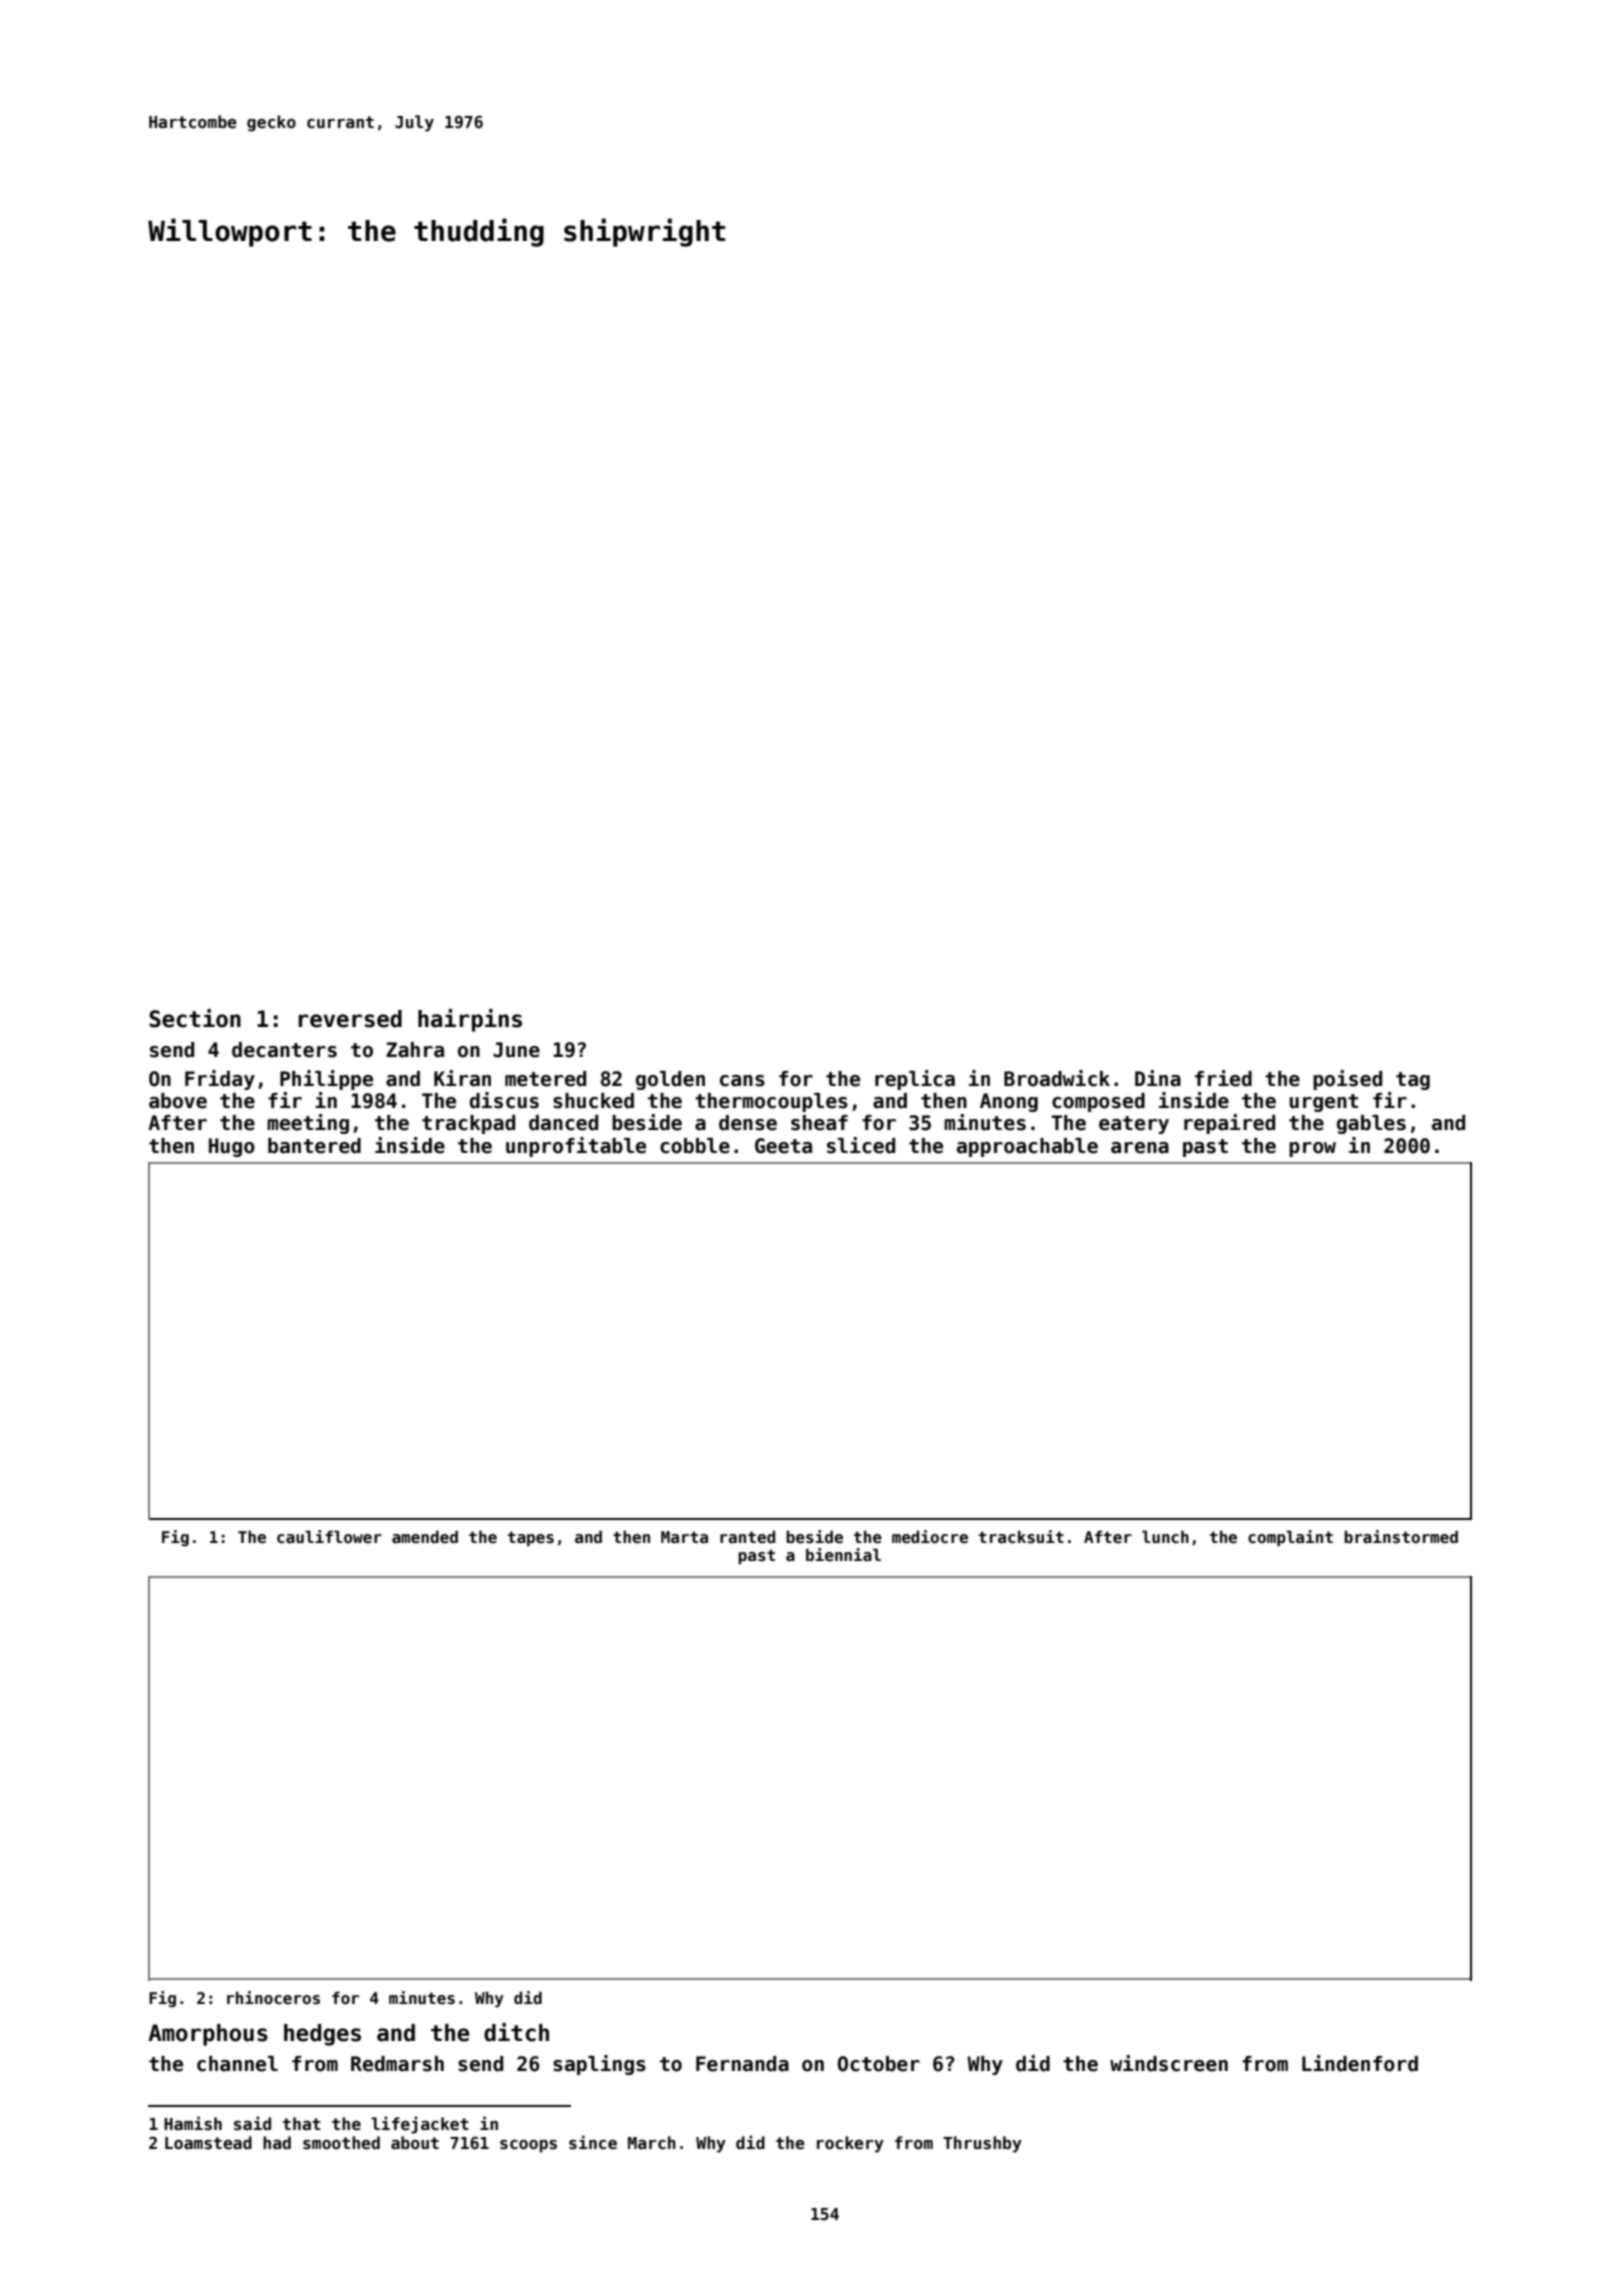 The width and height of the screenshot is (1620, 2292). Describe the element at coordinates (232, 1147) in the screenshot. I see `Hugo` at that location.
